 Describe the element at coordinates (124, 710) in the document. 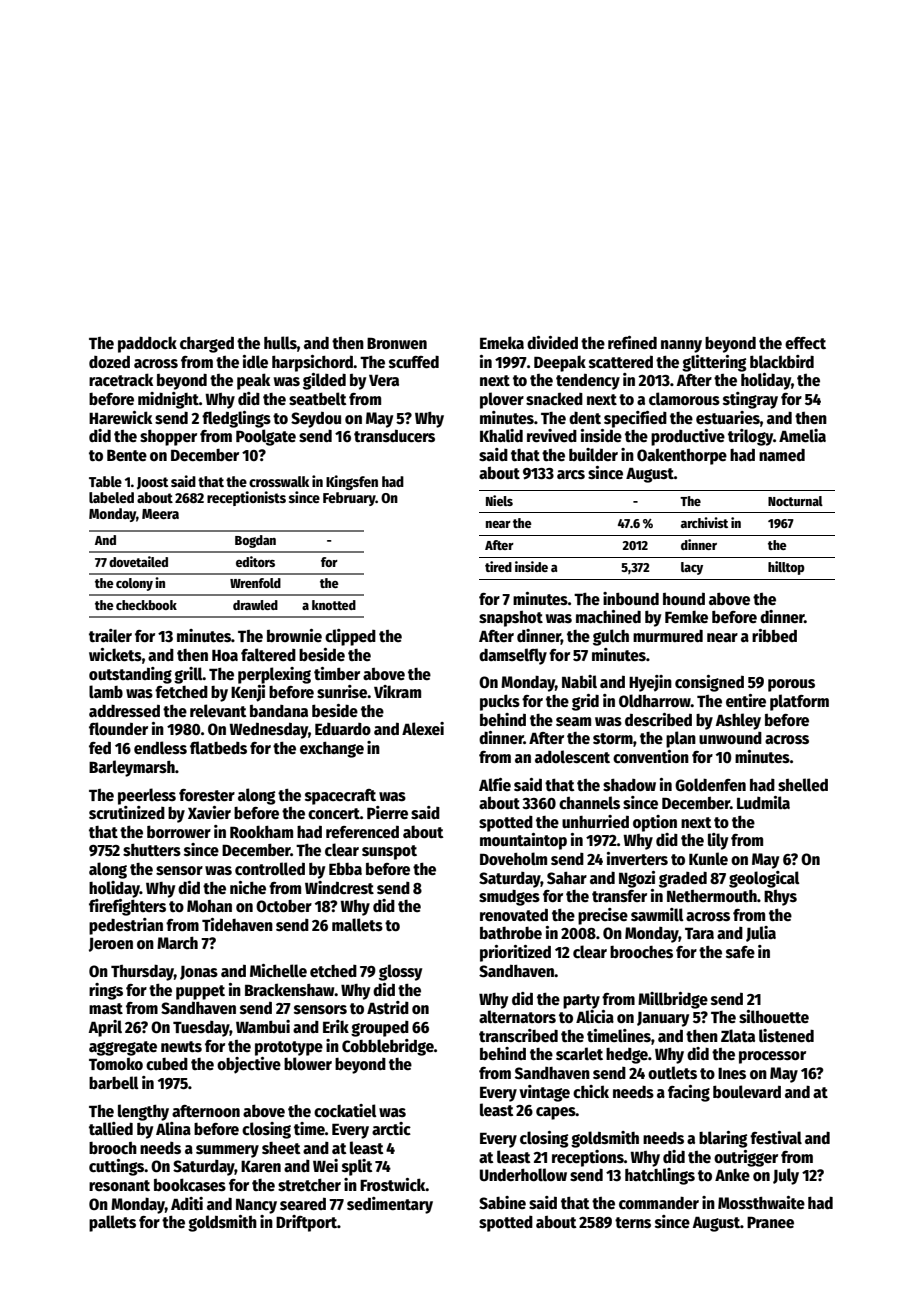

I see `addressed` at that location.
